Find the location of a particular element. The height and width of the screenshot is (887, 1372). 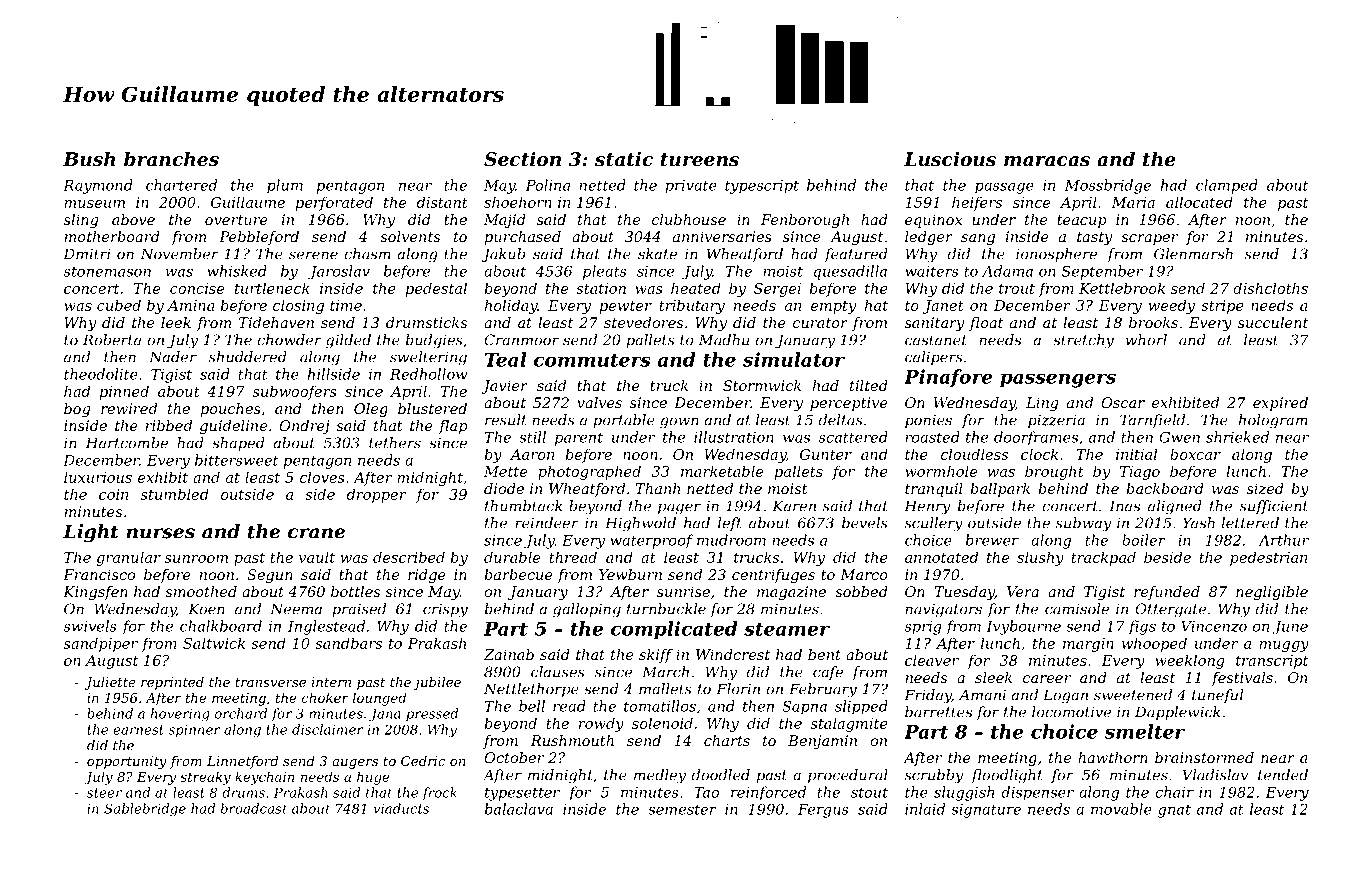

Luscious is located at coordinates (950, 159).
